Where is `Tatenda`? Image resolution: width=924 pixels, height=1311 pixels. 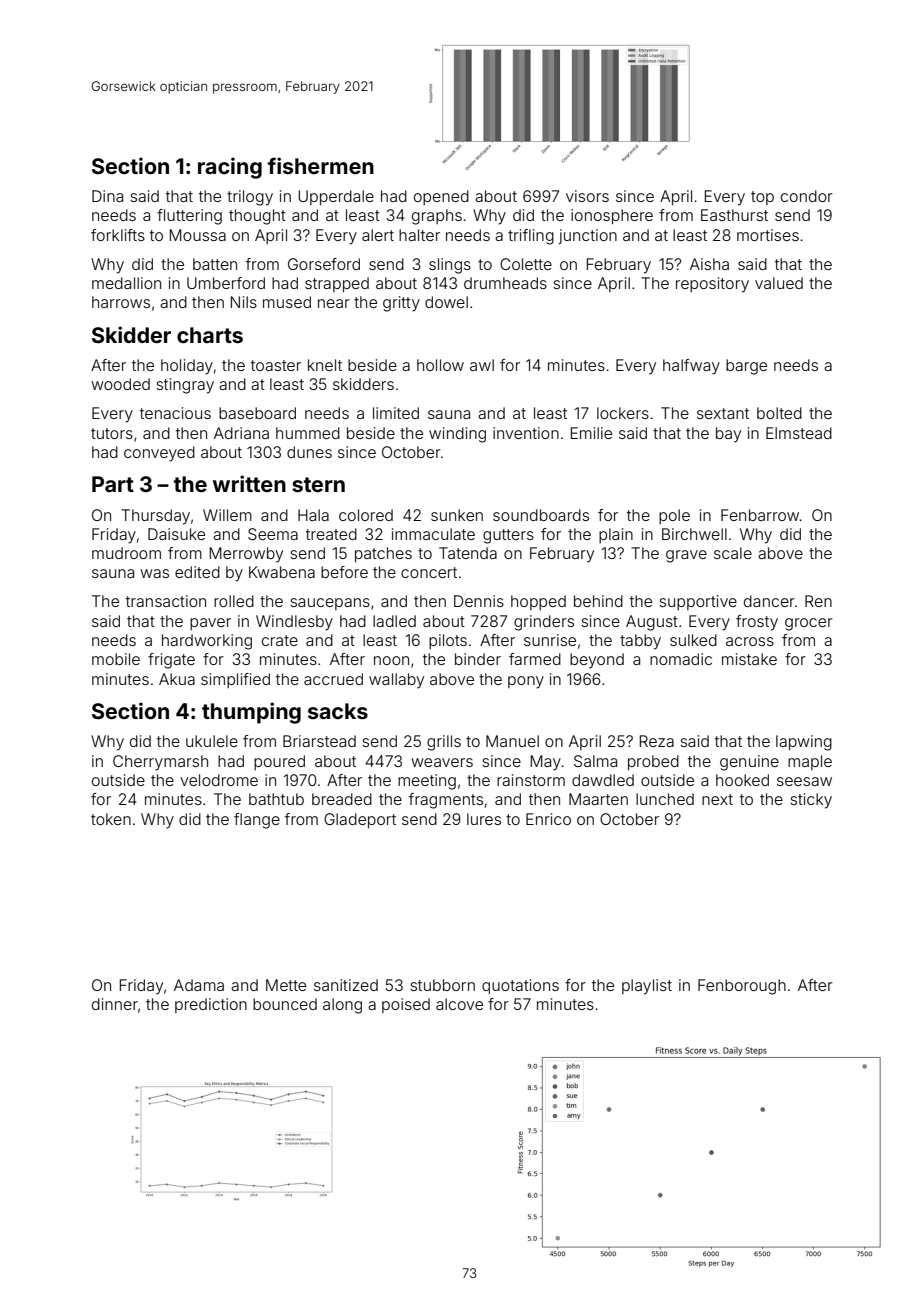 Tatenda is located at coordinates (468, 553).
